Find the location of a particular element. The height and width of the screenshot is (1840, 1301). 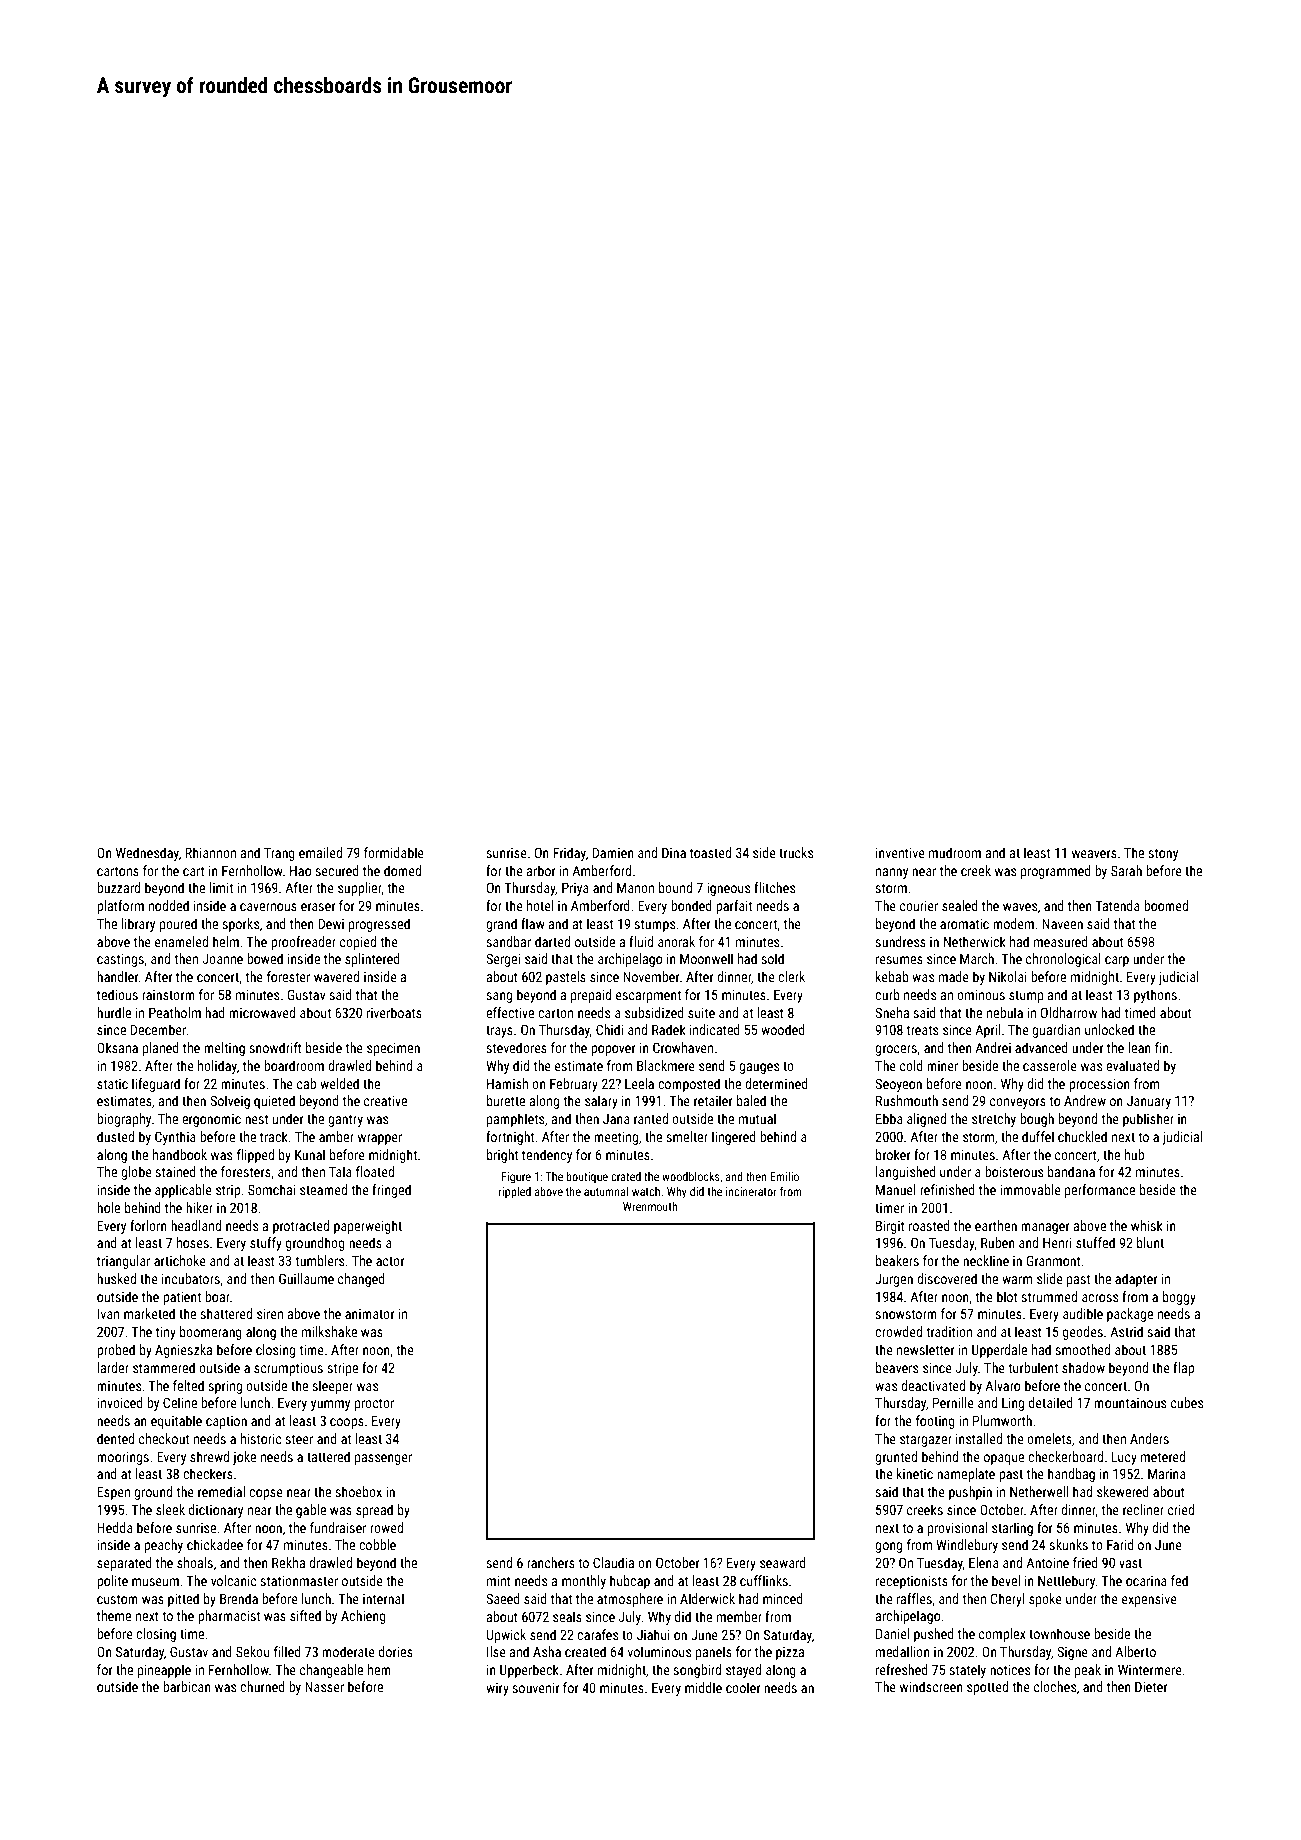

Friday is located at coordinates (569, 854).
